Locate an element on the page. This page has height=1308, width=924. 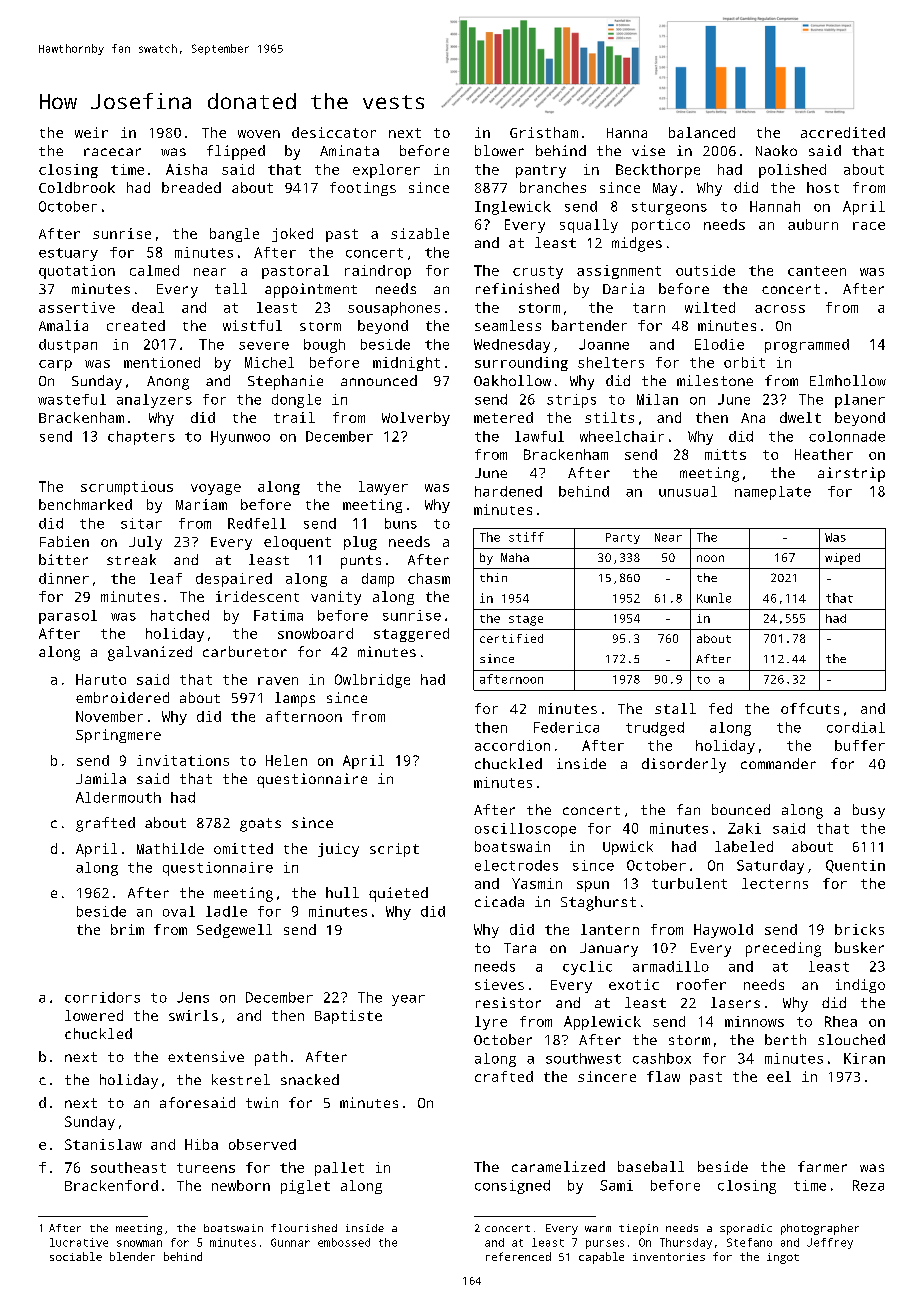
Anong is located at coordinates (168, 383).
